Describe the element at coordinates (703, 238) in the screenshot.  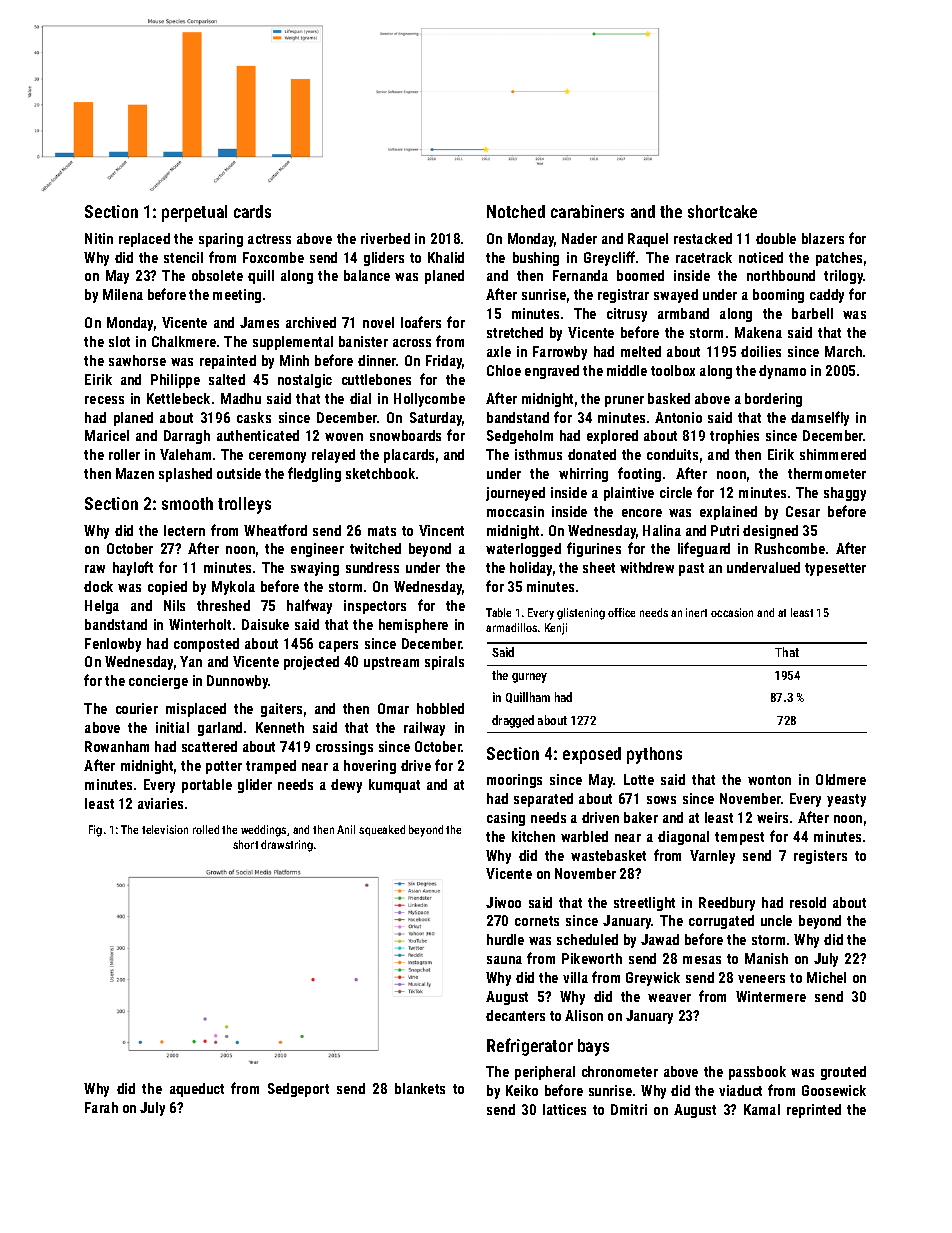
I see `restacked` at that location.
